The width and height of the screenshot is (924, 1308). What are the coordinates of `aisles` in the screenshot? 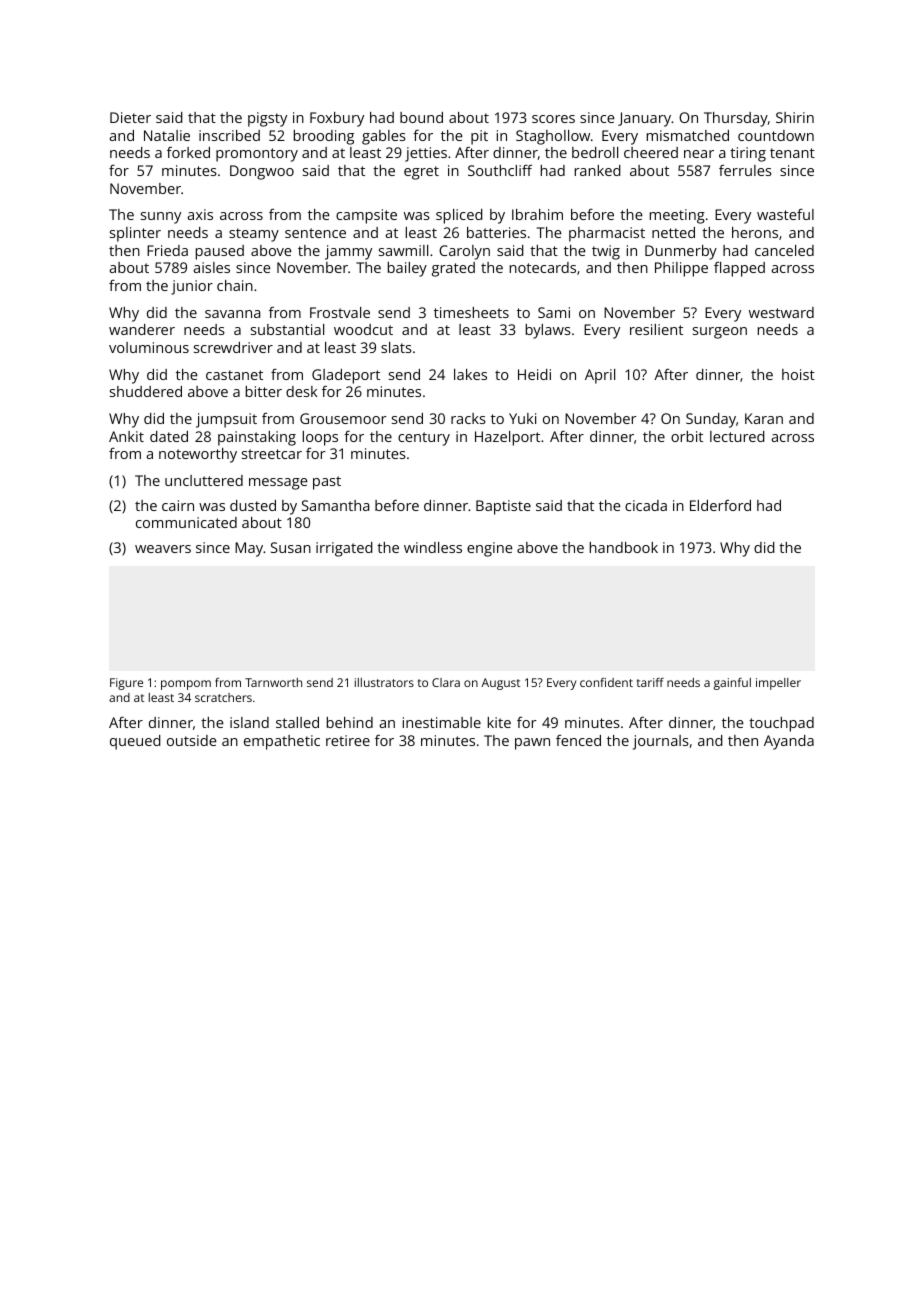 It's located at (212, 267).
